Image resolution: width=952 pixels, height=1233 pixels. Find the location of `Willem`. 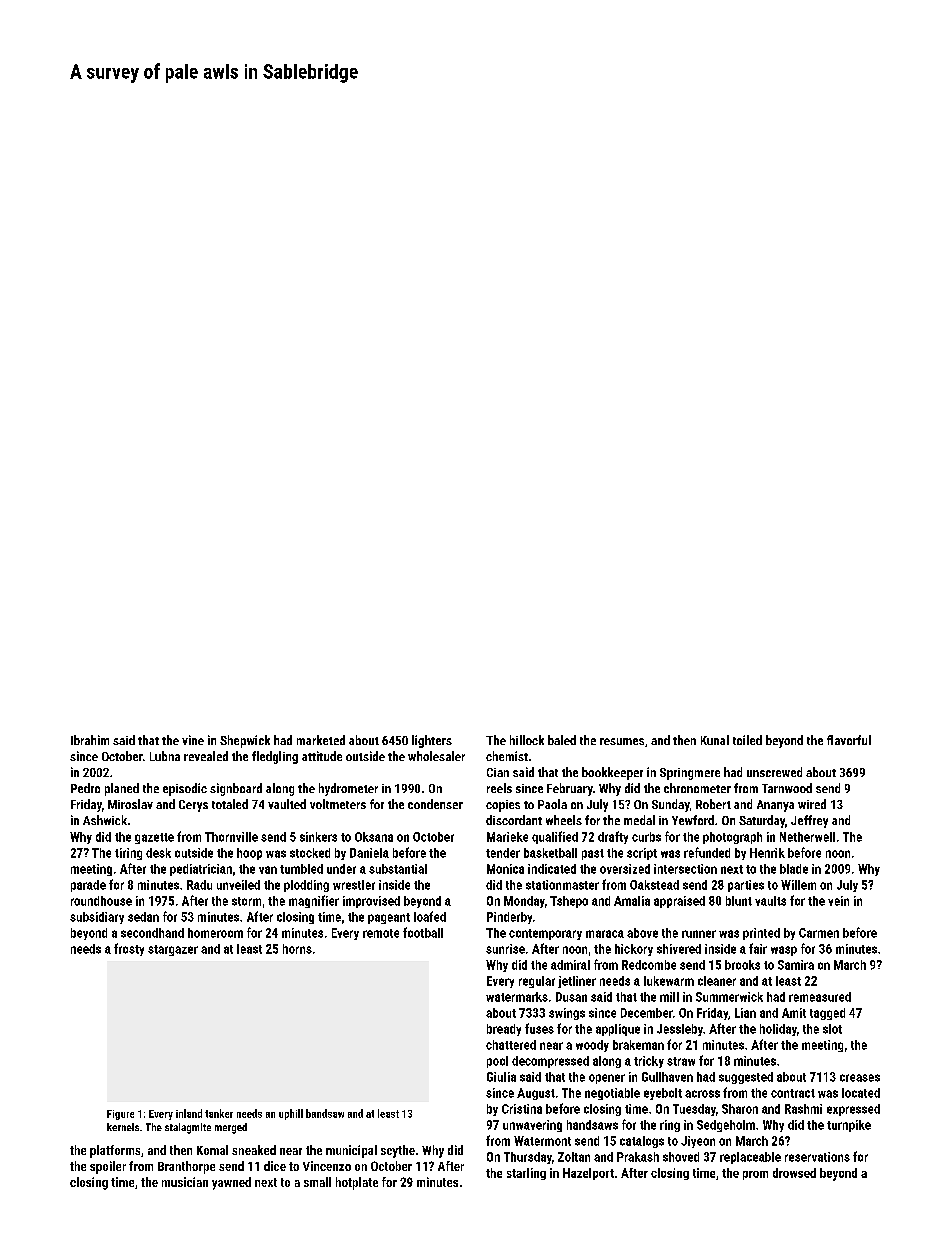

Willem is located at coordinates (798, 885).
